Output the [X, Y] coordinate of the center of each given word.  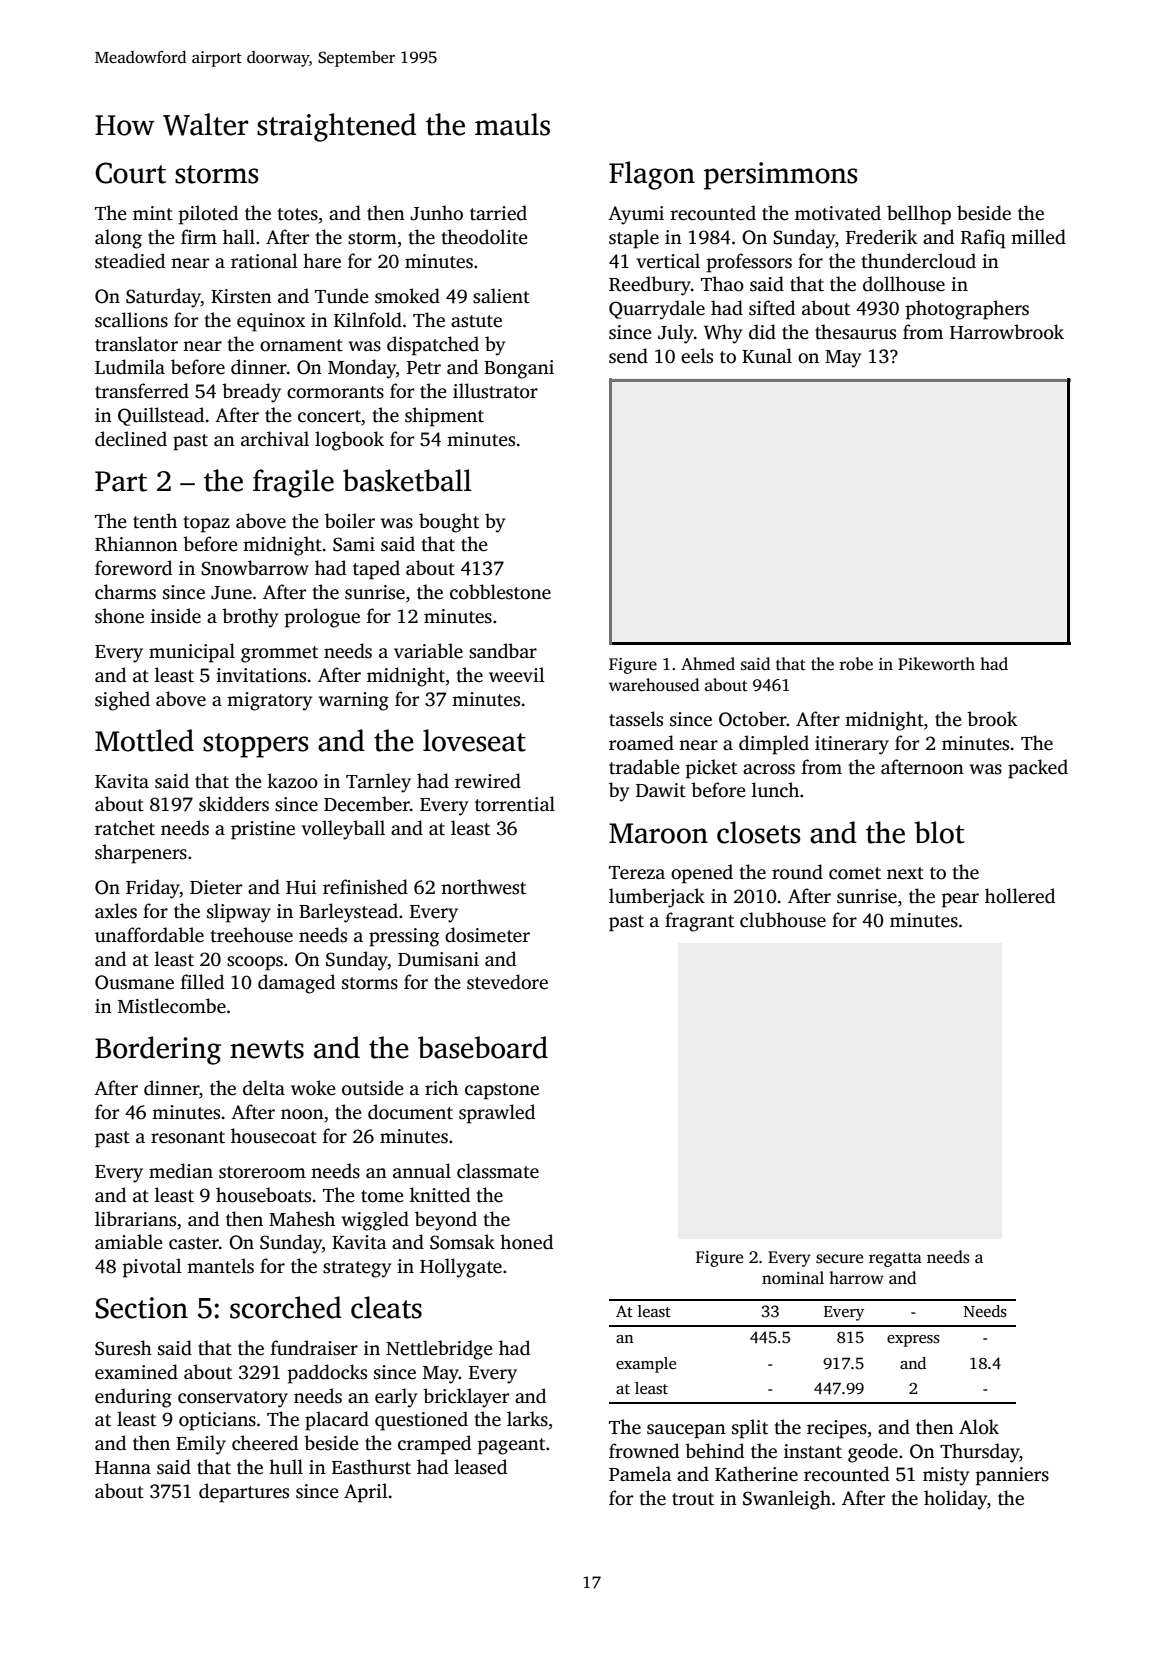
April [366, 1493]
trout [693, 1499]
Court [130, 173]
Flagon [652, 175]
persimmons [781, 176]
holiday [955, 1500]
